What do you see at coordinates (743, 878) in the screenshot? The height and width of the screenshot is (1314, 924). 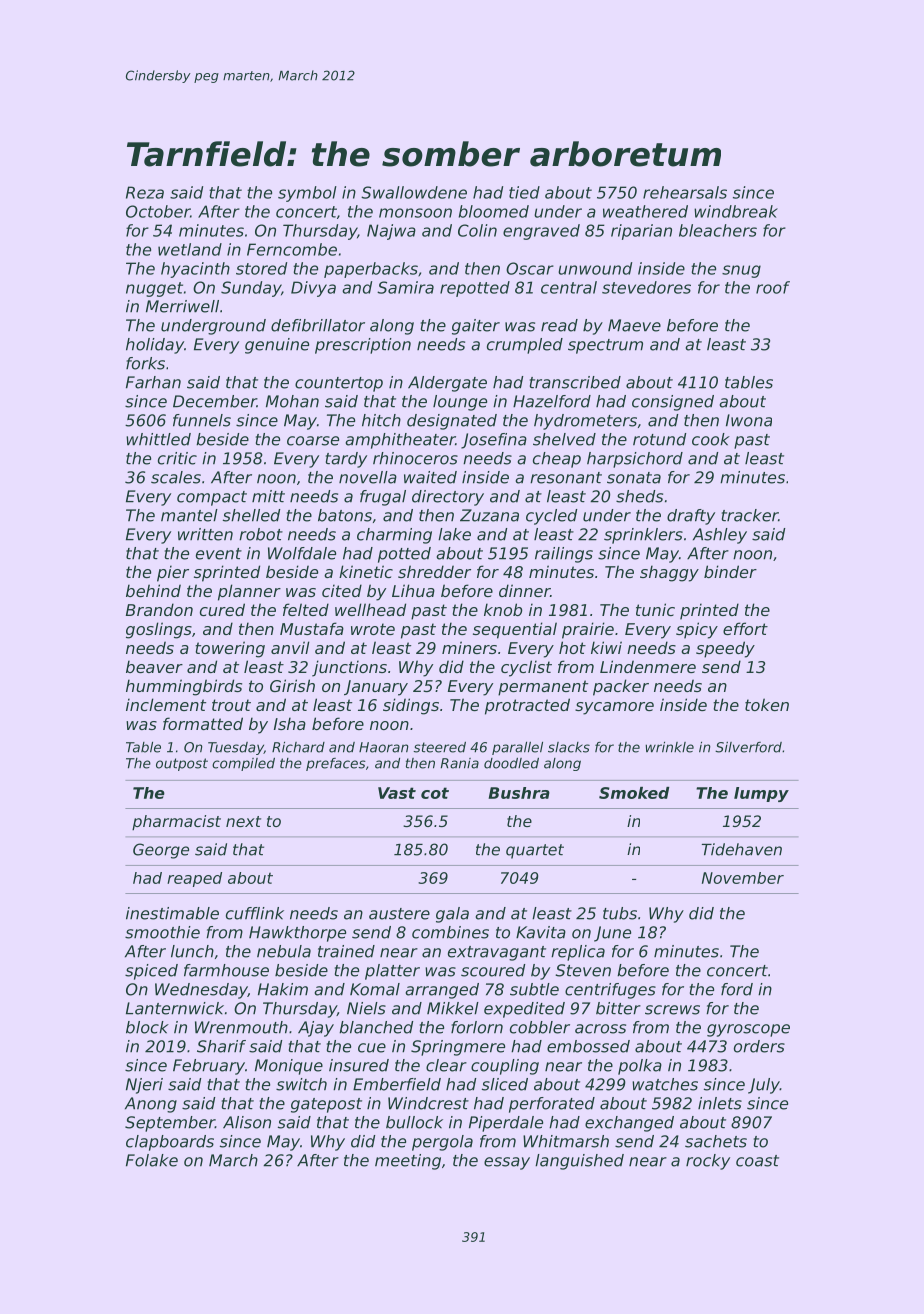 I see `November` at bounding box center [743, 878].
